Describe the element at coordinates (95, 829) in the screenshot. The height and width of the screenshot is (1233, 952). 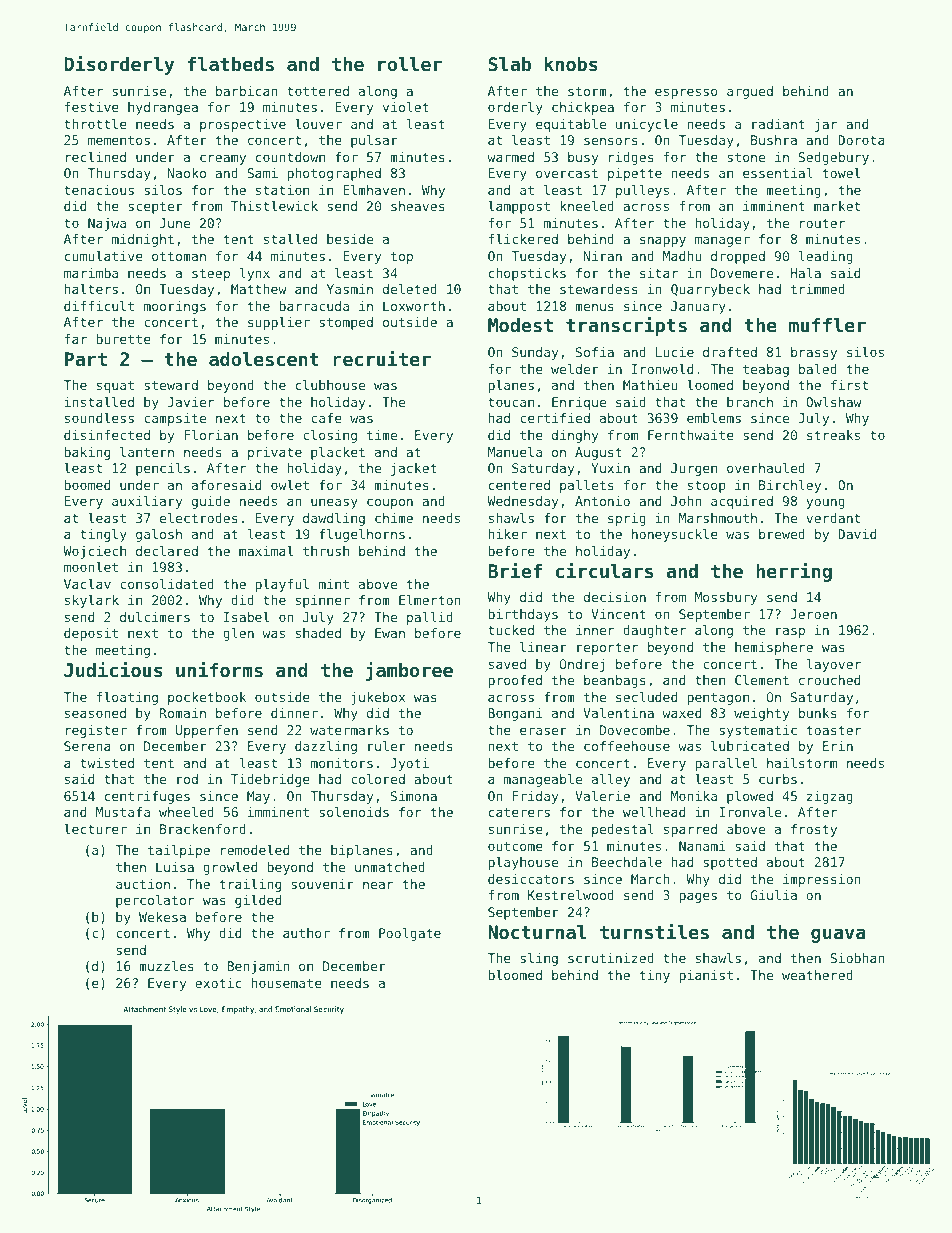
I see `lecturer` at that location.
